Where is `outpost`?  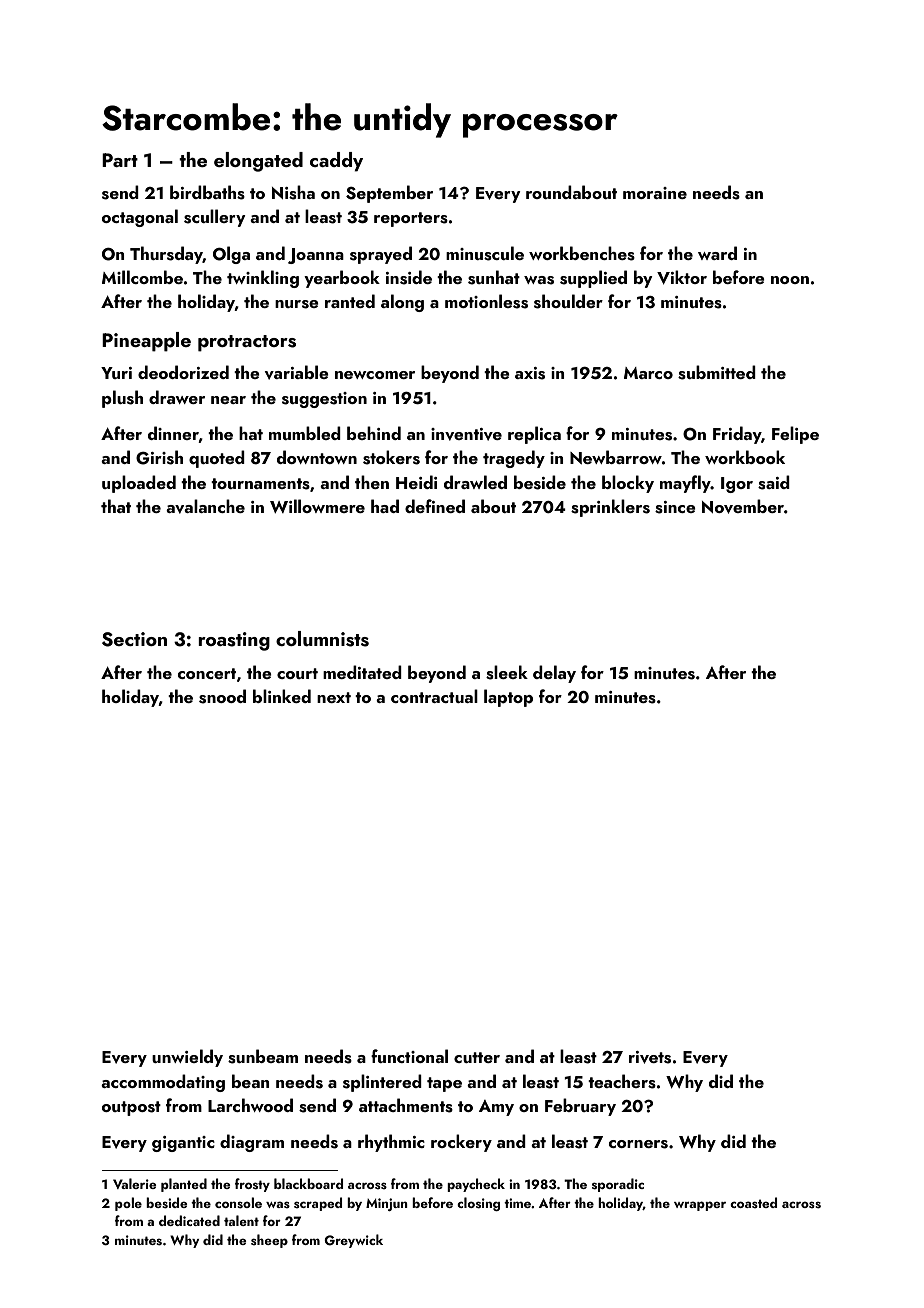 outpost is located at coordinates (131, 1108).
